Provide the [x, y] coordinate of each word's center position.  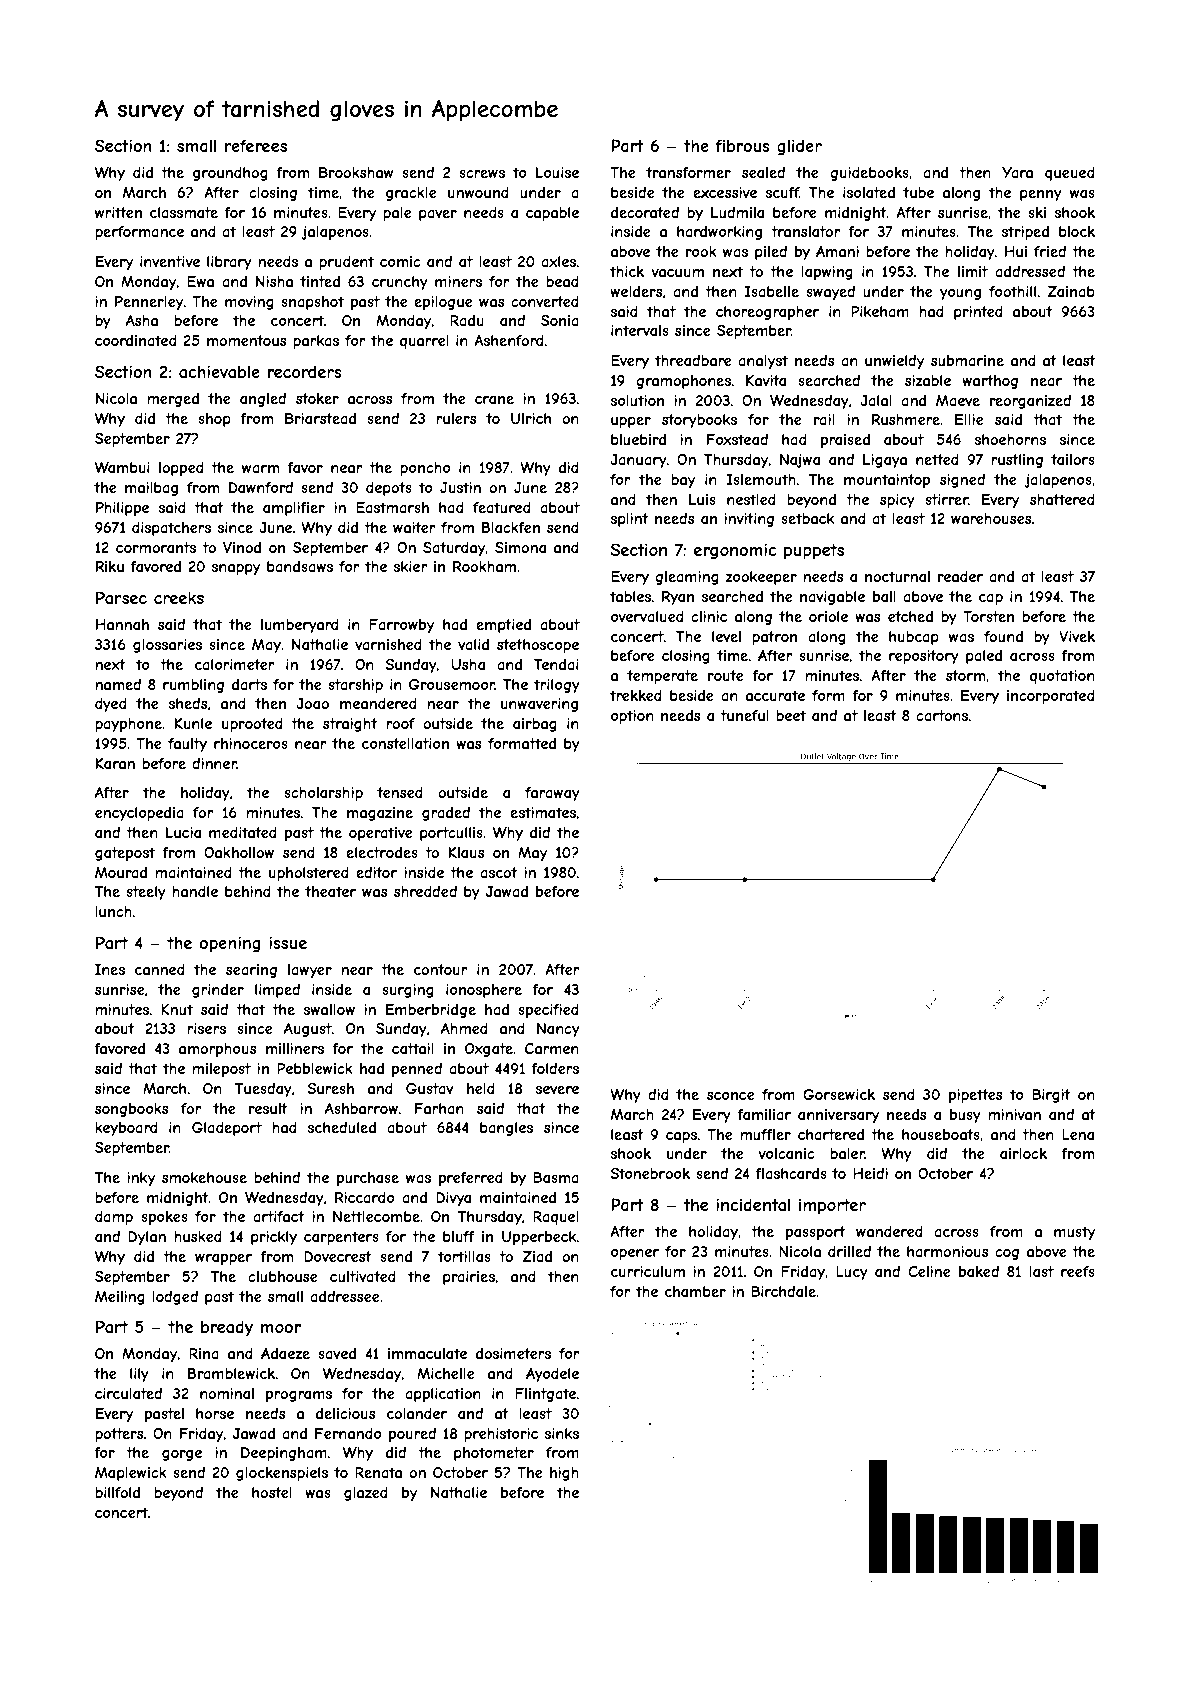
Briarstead [320, 418]
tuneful [744, 715]
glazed [366, 1494]
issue [288, 943]
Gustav [430, 1088]
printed [978, 313]
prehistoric [501, 1435]
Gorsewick [839, 1094]
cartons [942, 715]
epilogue [443, 303]
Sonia [560, 320]
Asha [142, 320]
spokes [164, 1218]
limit [973, 271]
